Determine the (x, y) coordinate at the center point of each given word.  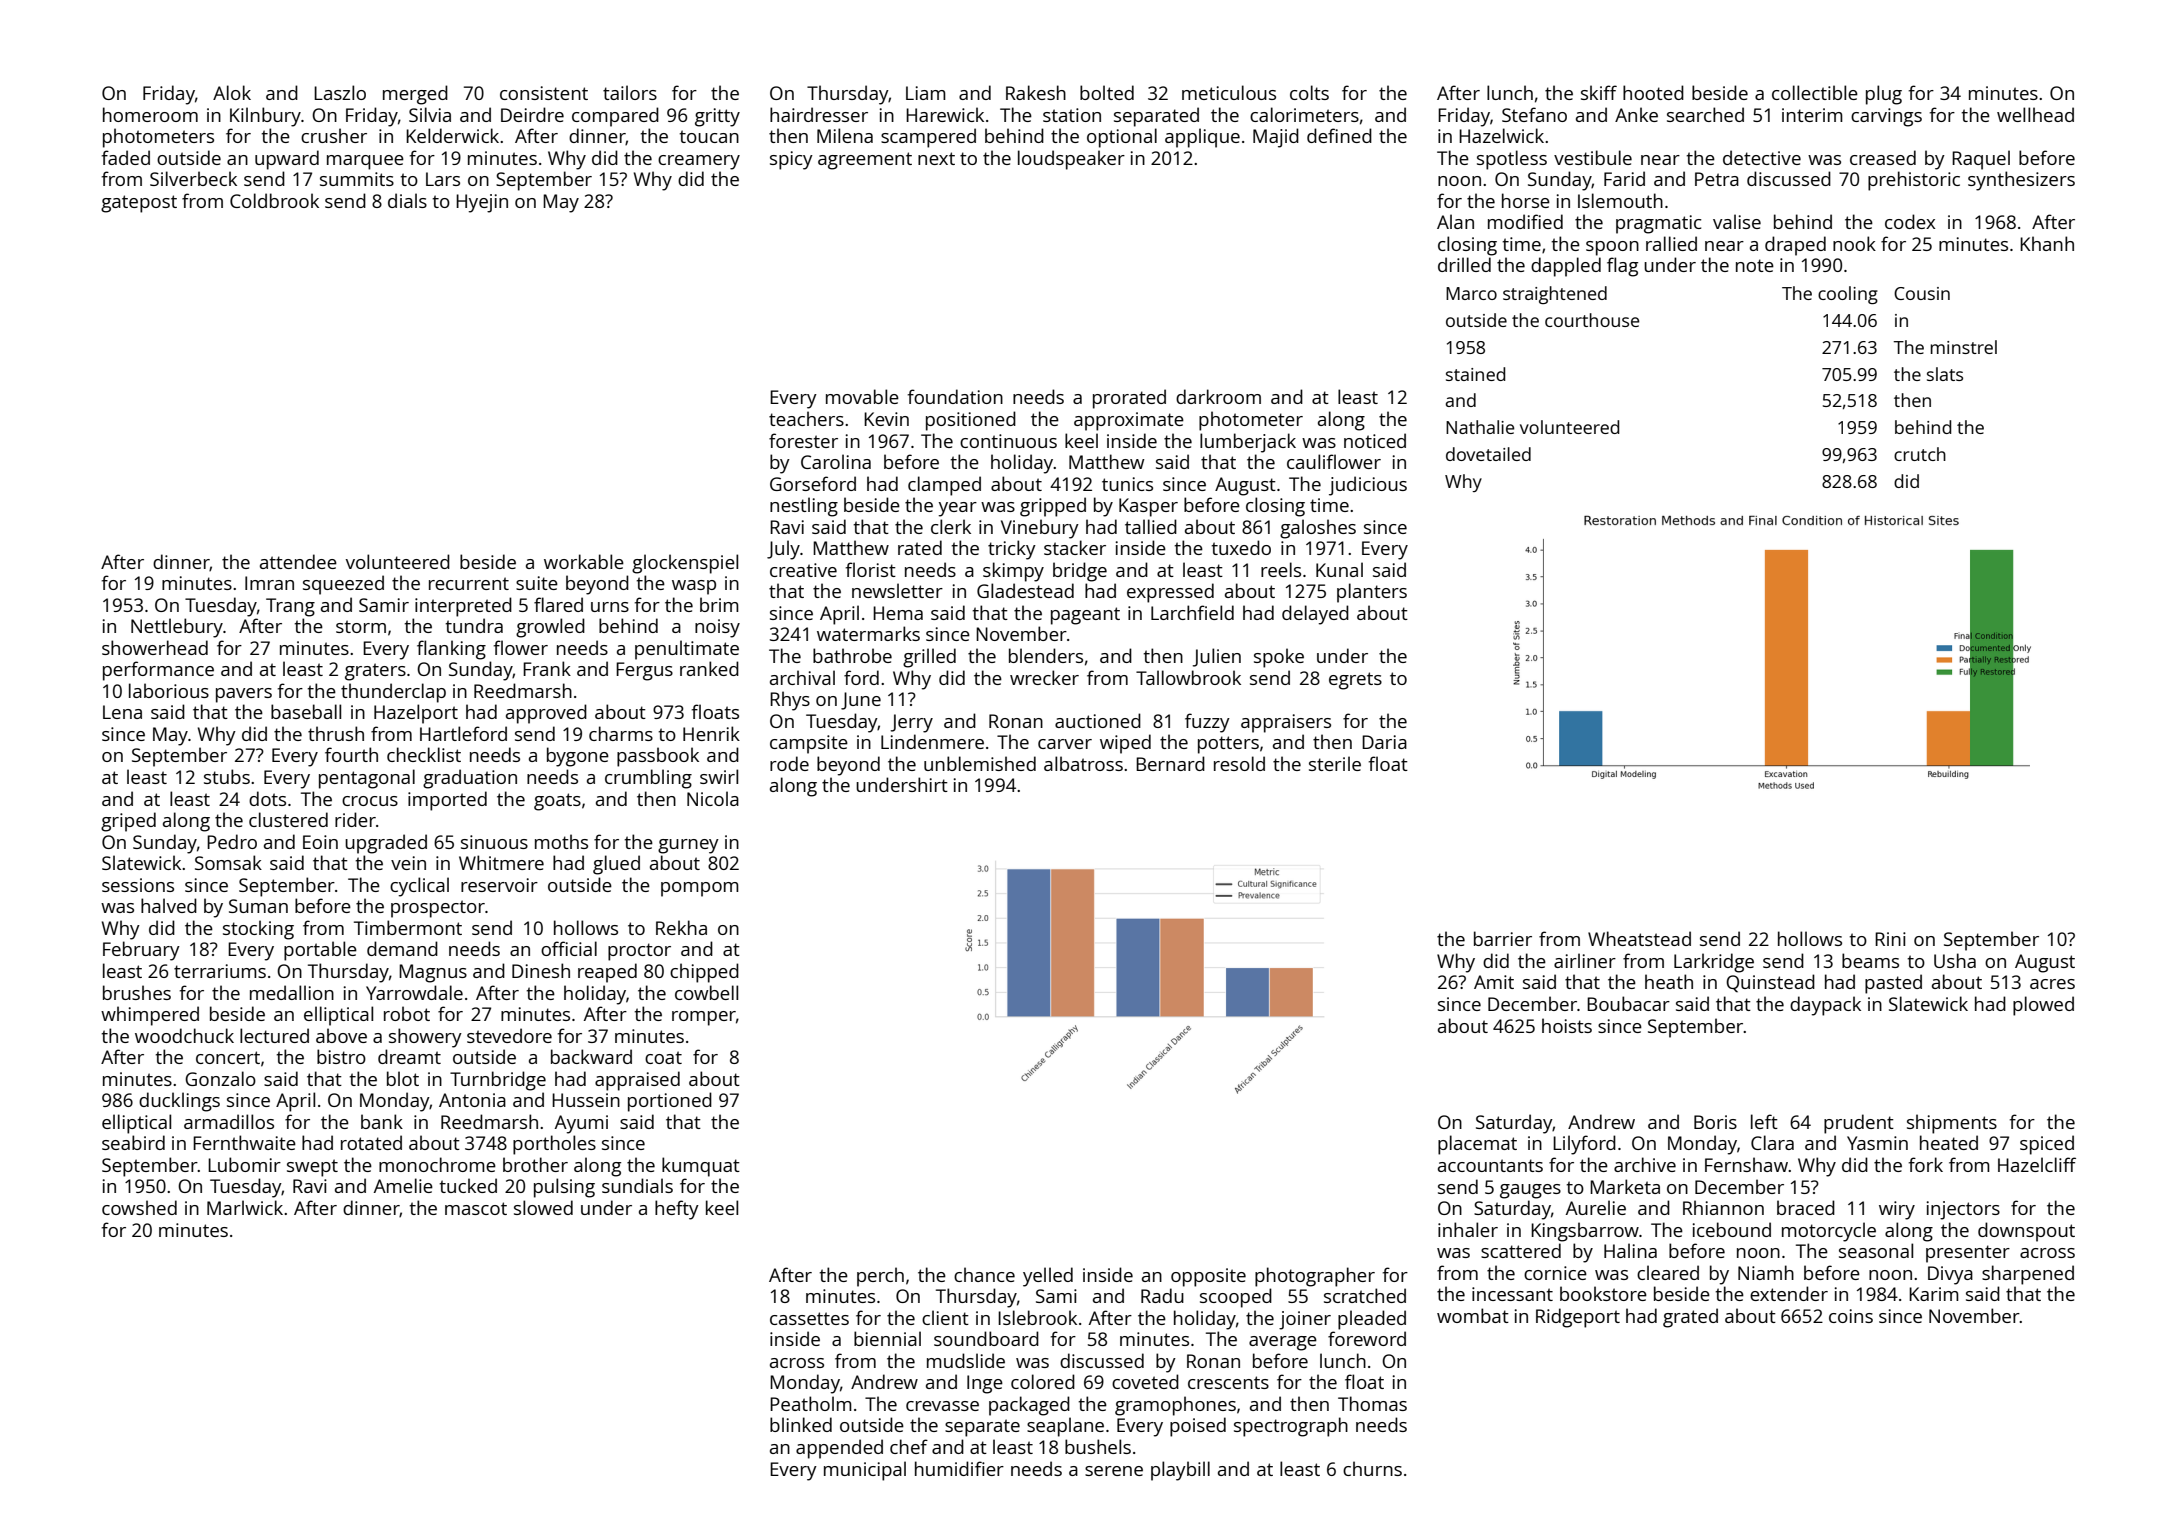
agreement (865, 161)
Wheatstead (1639, 938)
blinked (801, 1424)
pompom (700, 889)
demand (402, 948)
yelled (1048, 1277)
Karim (1934, 1294)
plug (1884, 95)
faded (126, 157)
